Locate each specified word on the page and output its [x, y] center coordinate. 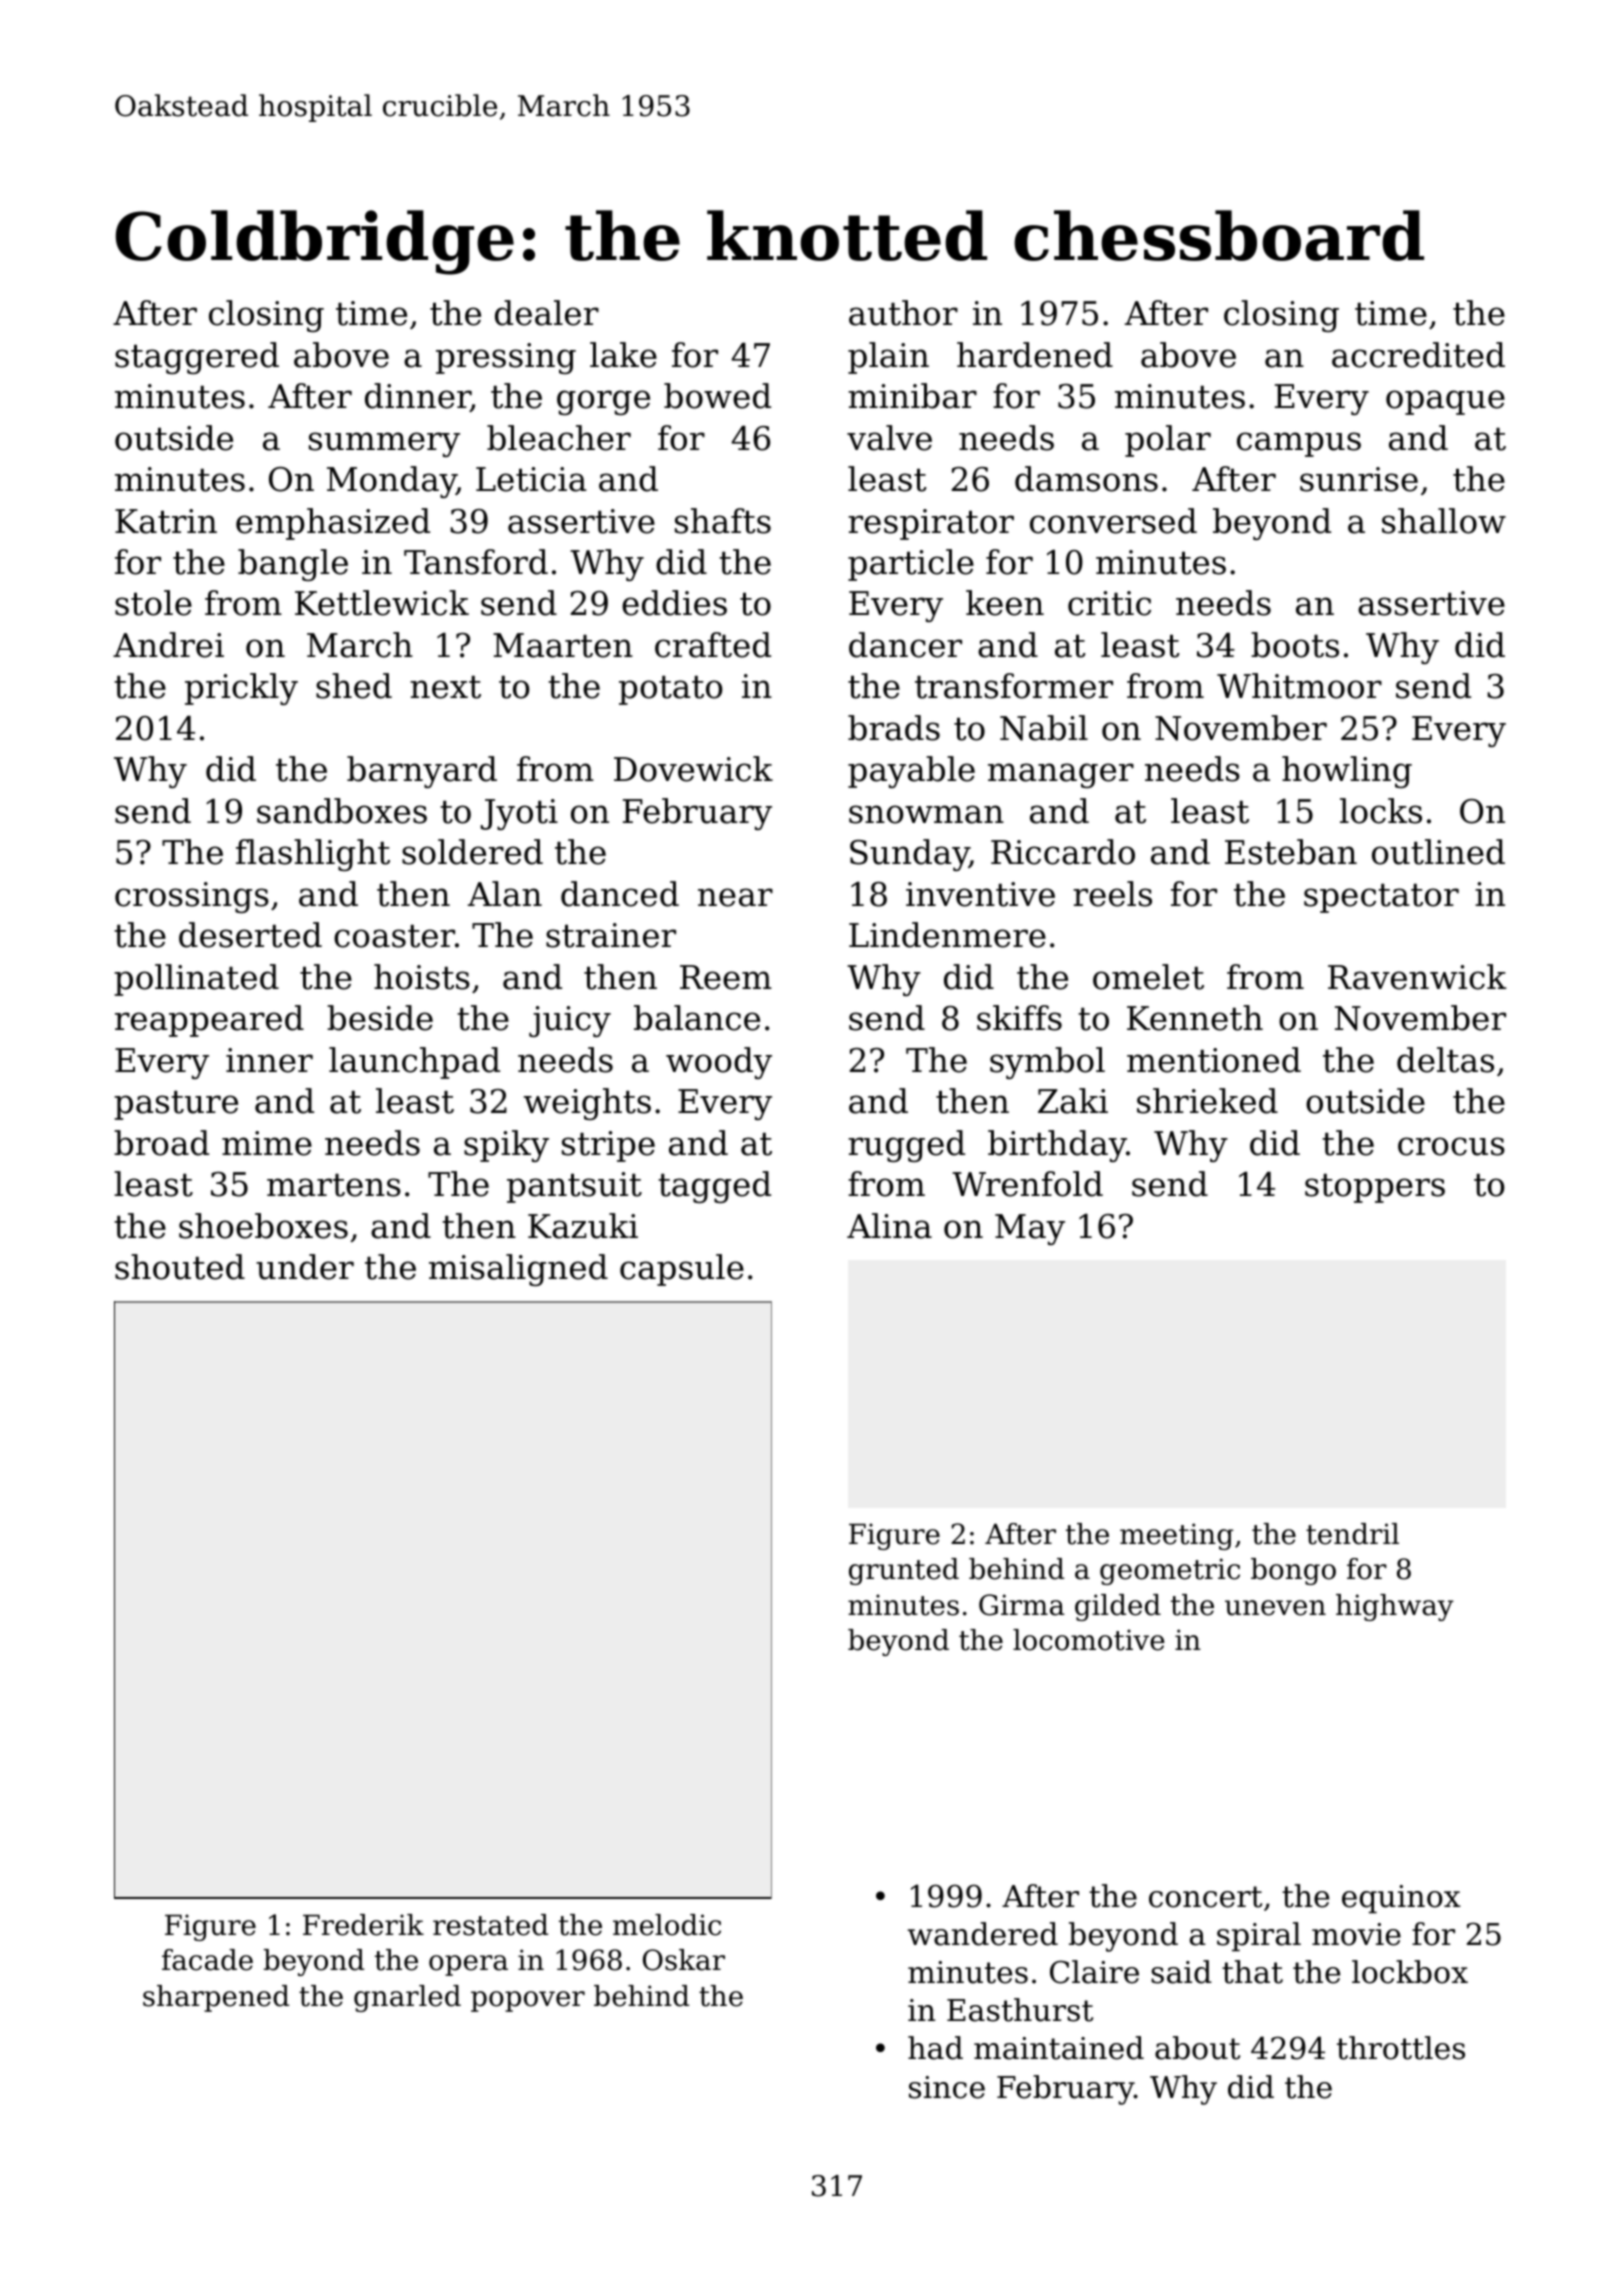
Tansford [476, 562]
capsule [682, 1270]
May [1030, 1229]
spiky [506, 1146]
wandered [982, 1934]
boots [1295, 645]
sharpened [216, 1998]
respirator [931, 524]
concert [1205, 1897]
